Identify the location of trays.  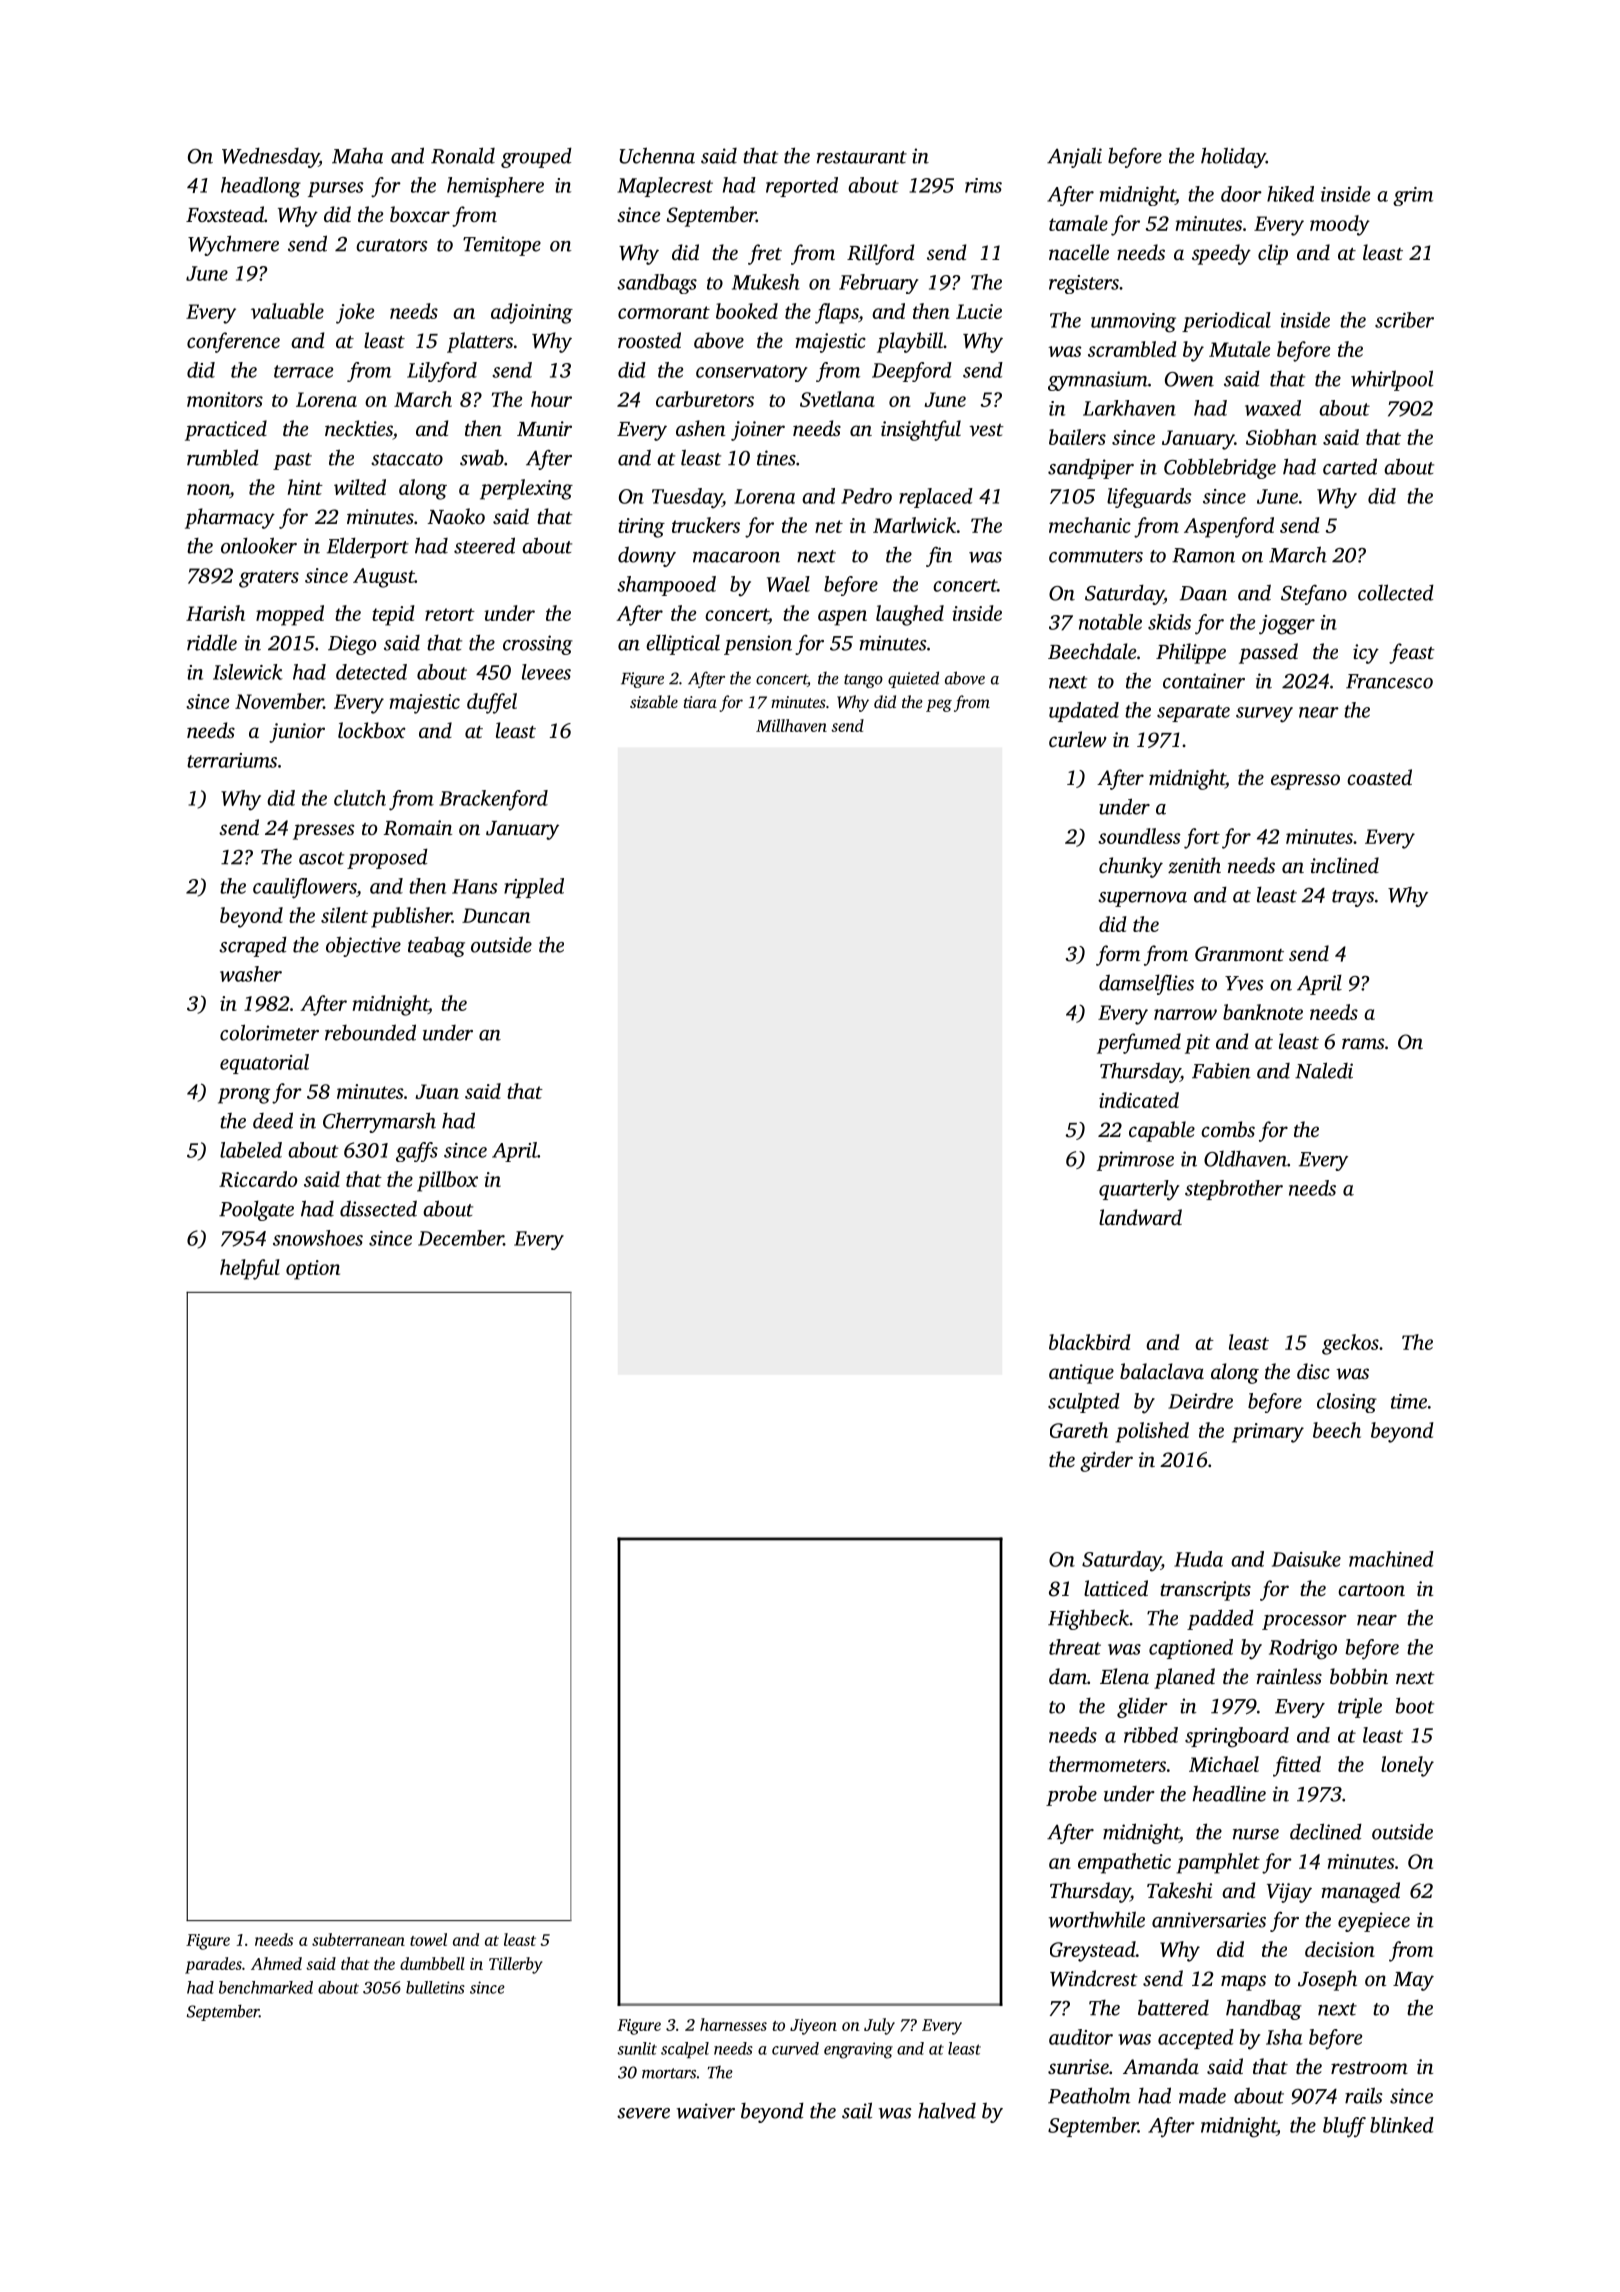
(1353, 898).
